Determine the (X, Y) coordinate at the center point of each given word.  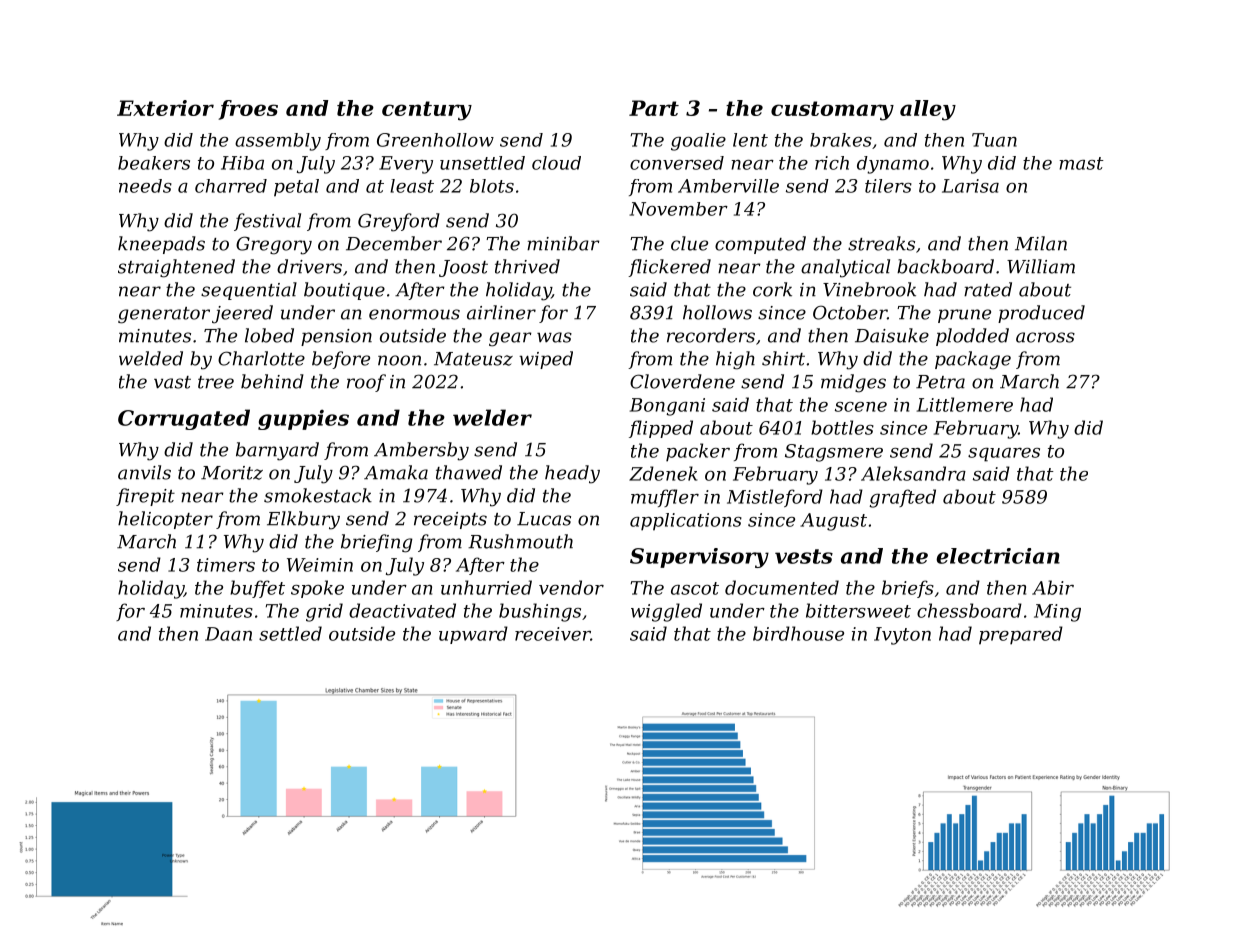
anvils (144, 472)
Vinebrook (869, 289)
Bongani (667, 407)
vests (804, 556)
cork (772, 289)
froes (248, 110)
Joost (463, 268)
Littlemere (965, 404)
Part (654, 108)
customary (832, 111)
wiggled (666, 612)
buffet (257, 589)
